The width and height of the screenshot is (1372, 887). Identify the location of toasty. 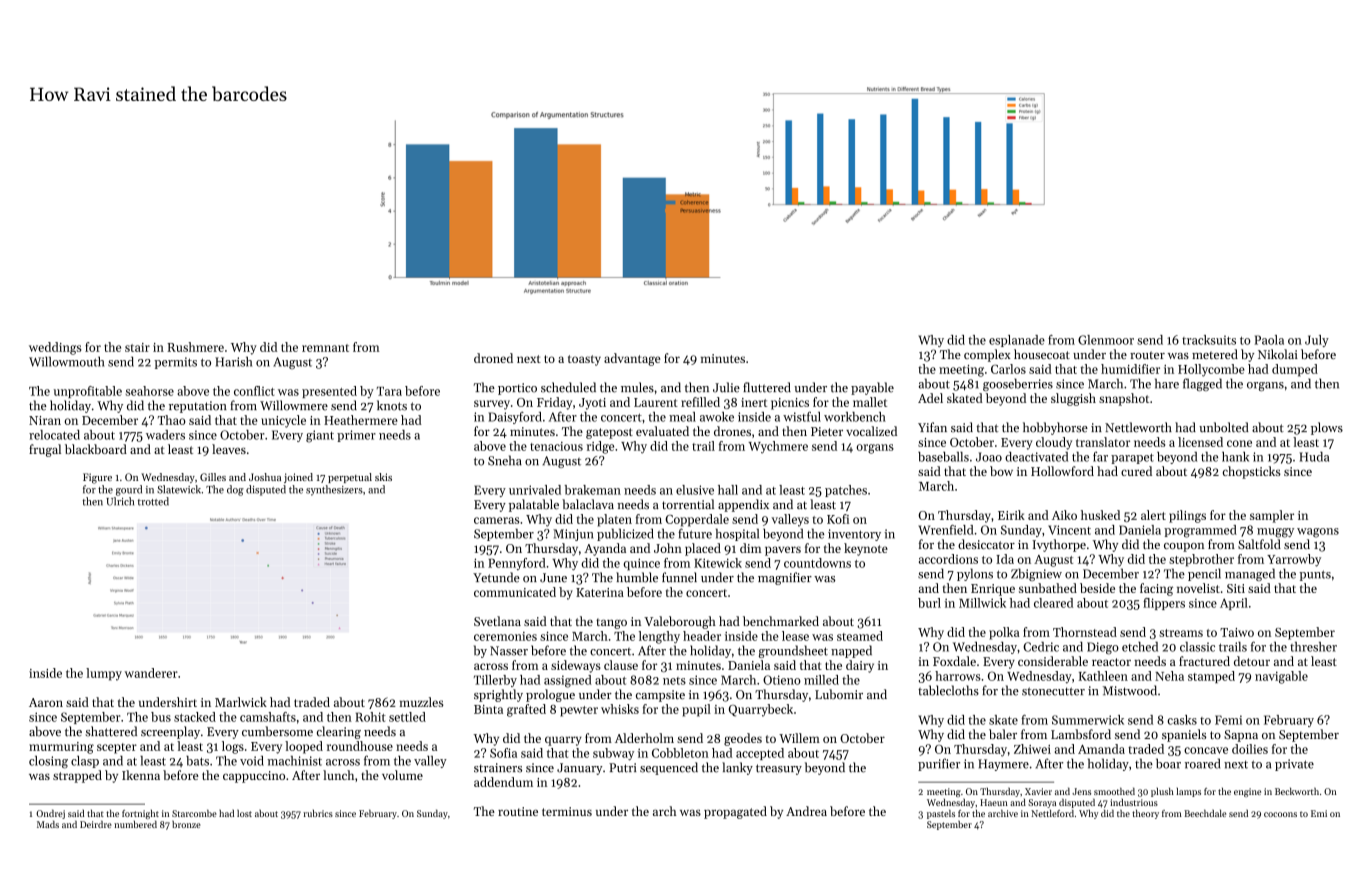
(584, 360).
